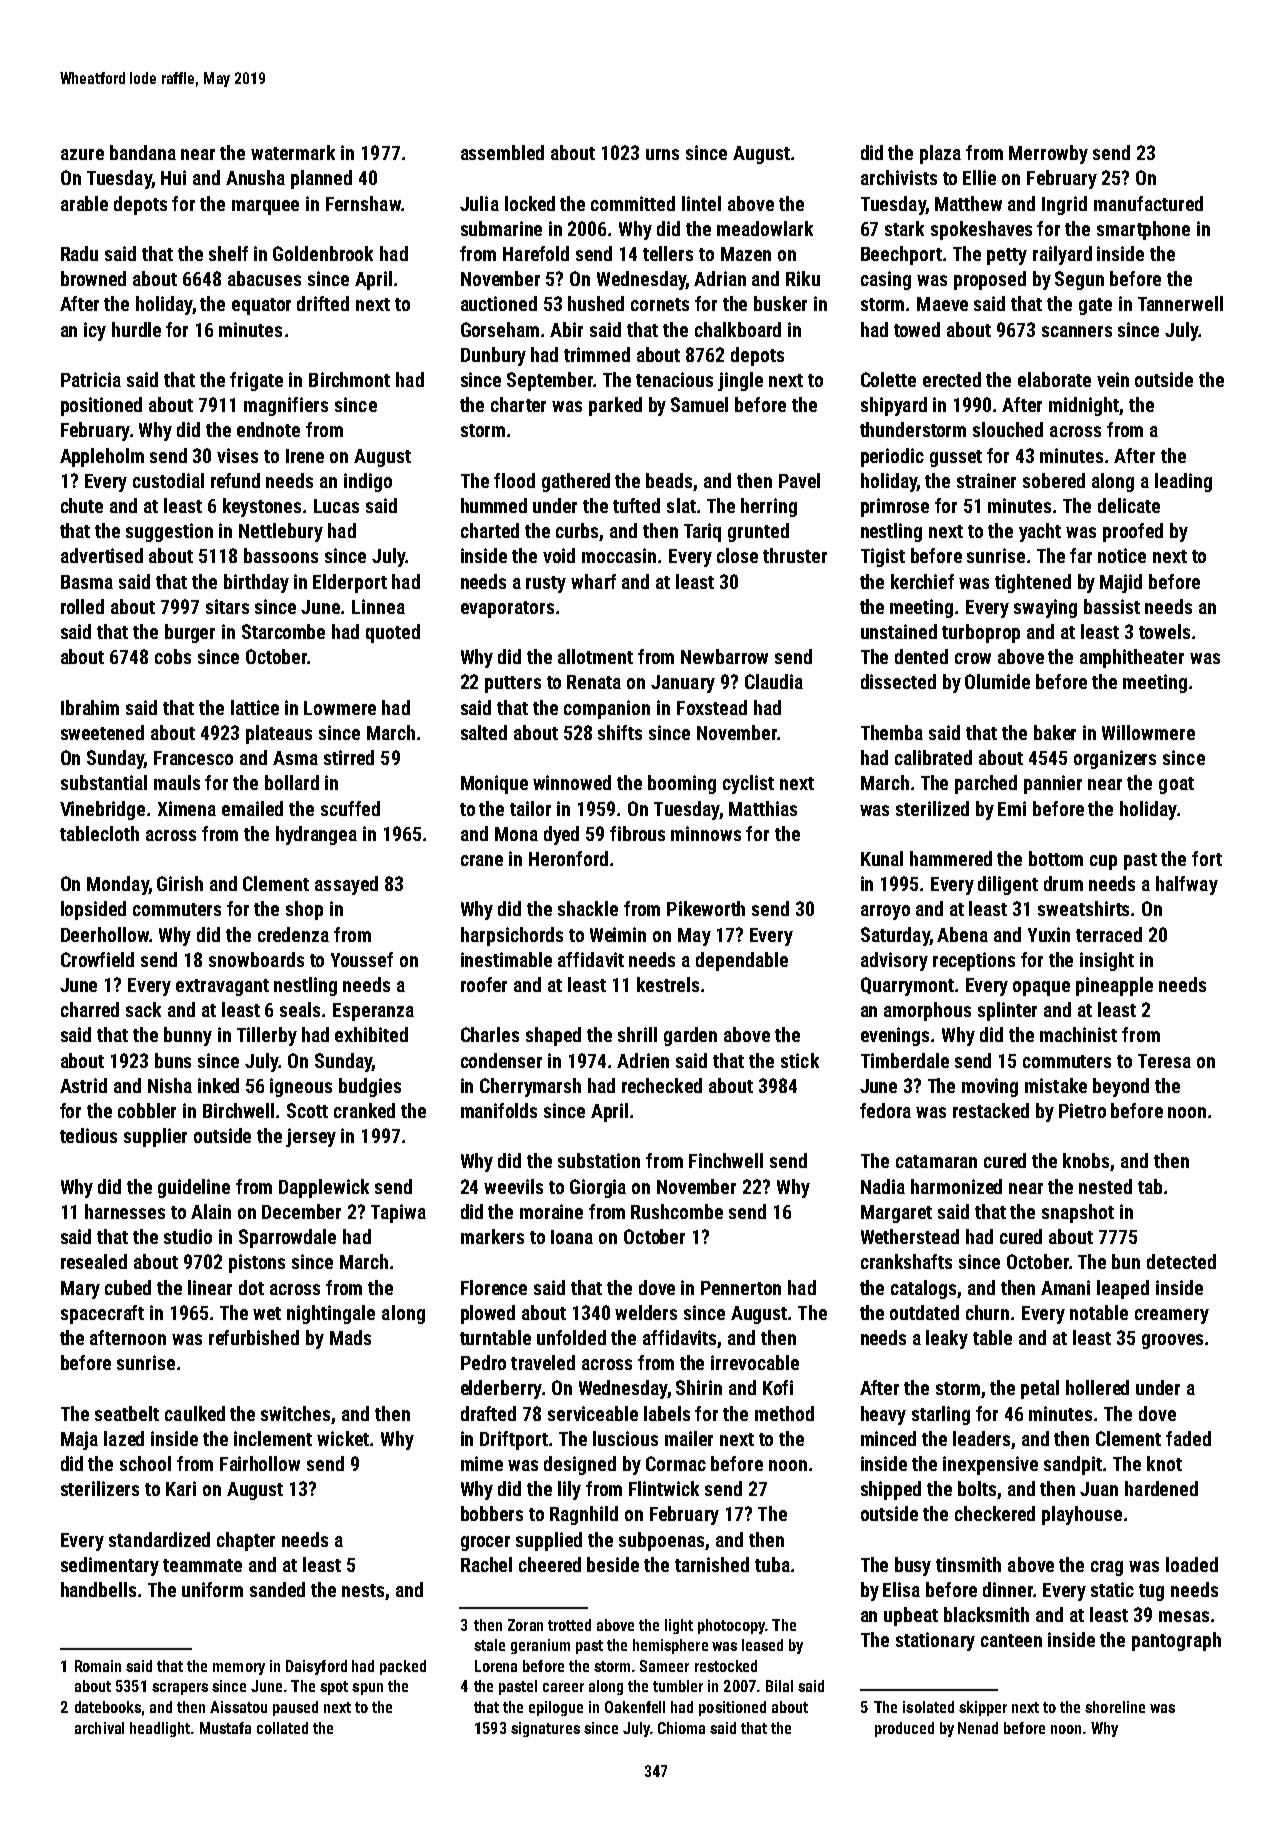  What do you see at coordinates (102, 810) in the screenshot?
I see `Vinebridge` at bounding box center [102, 810].
